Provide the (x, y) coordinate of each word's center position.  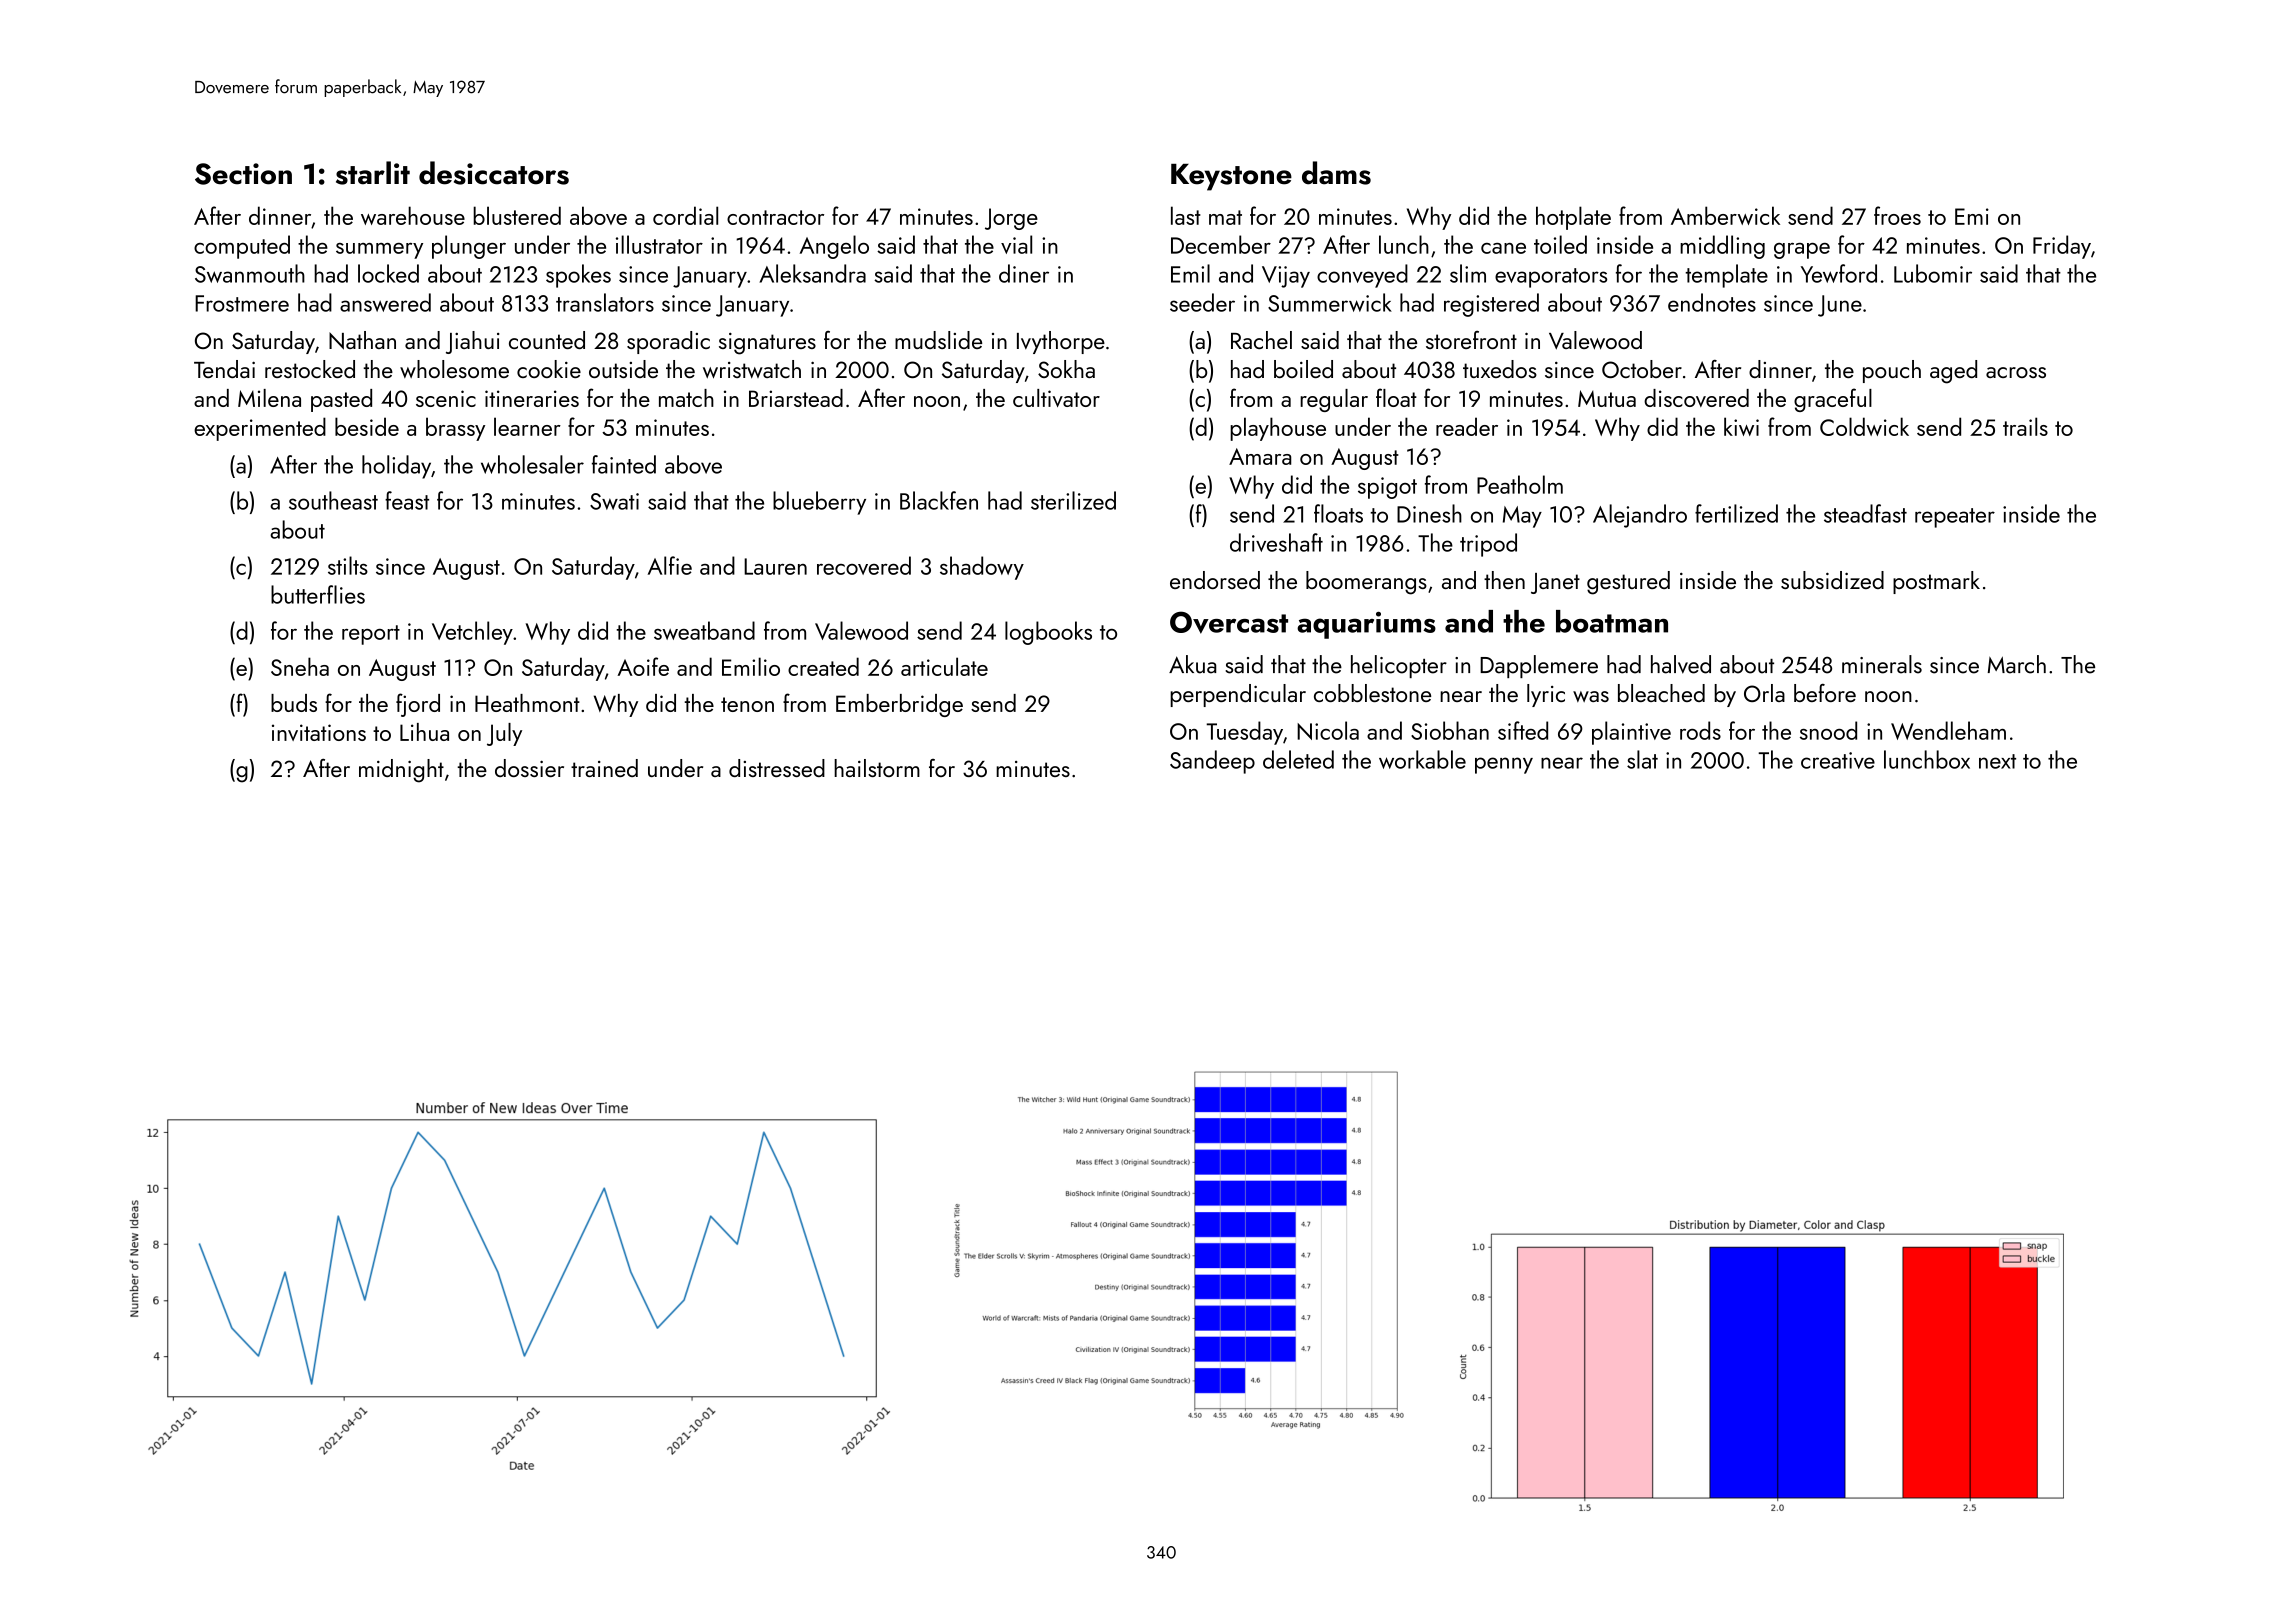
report (371, 635)
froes (1897, 215)
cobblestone (1372, 693)
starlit (373, 173)
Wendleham (1948, 730)
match (686, 398)
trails (2025, 426)
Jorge (1011, 219)
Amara (1260, 456)
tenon (747, 704)
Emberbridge (899, 705)
